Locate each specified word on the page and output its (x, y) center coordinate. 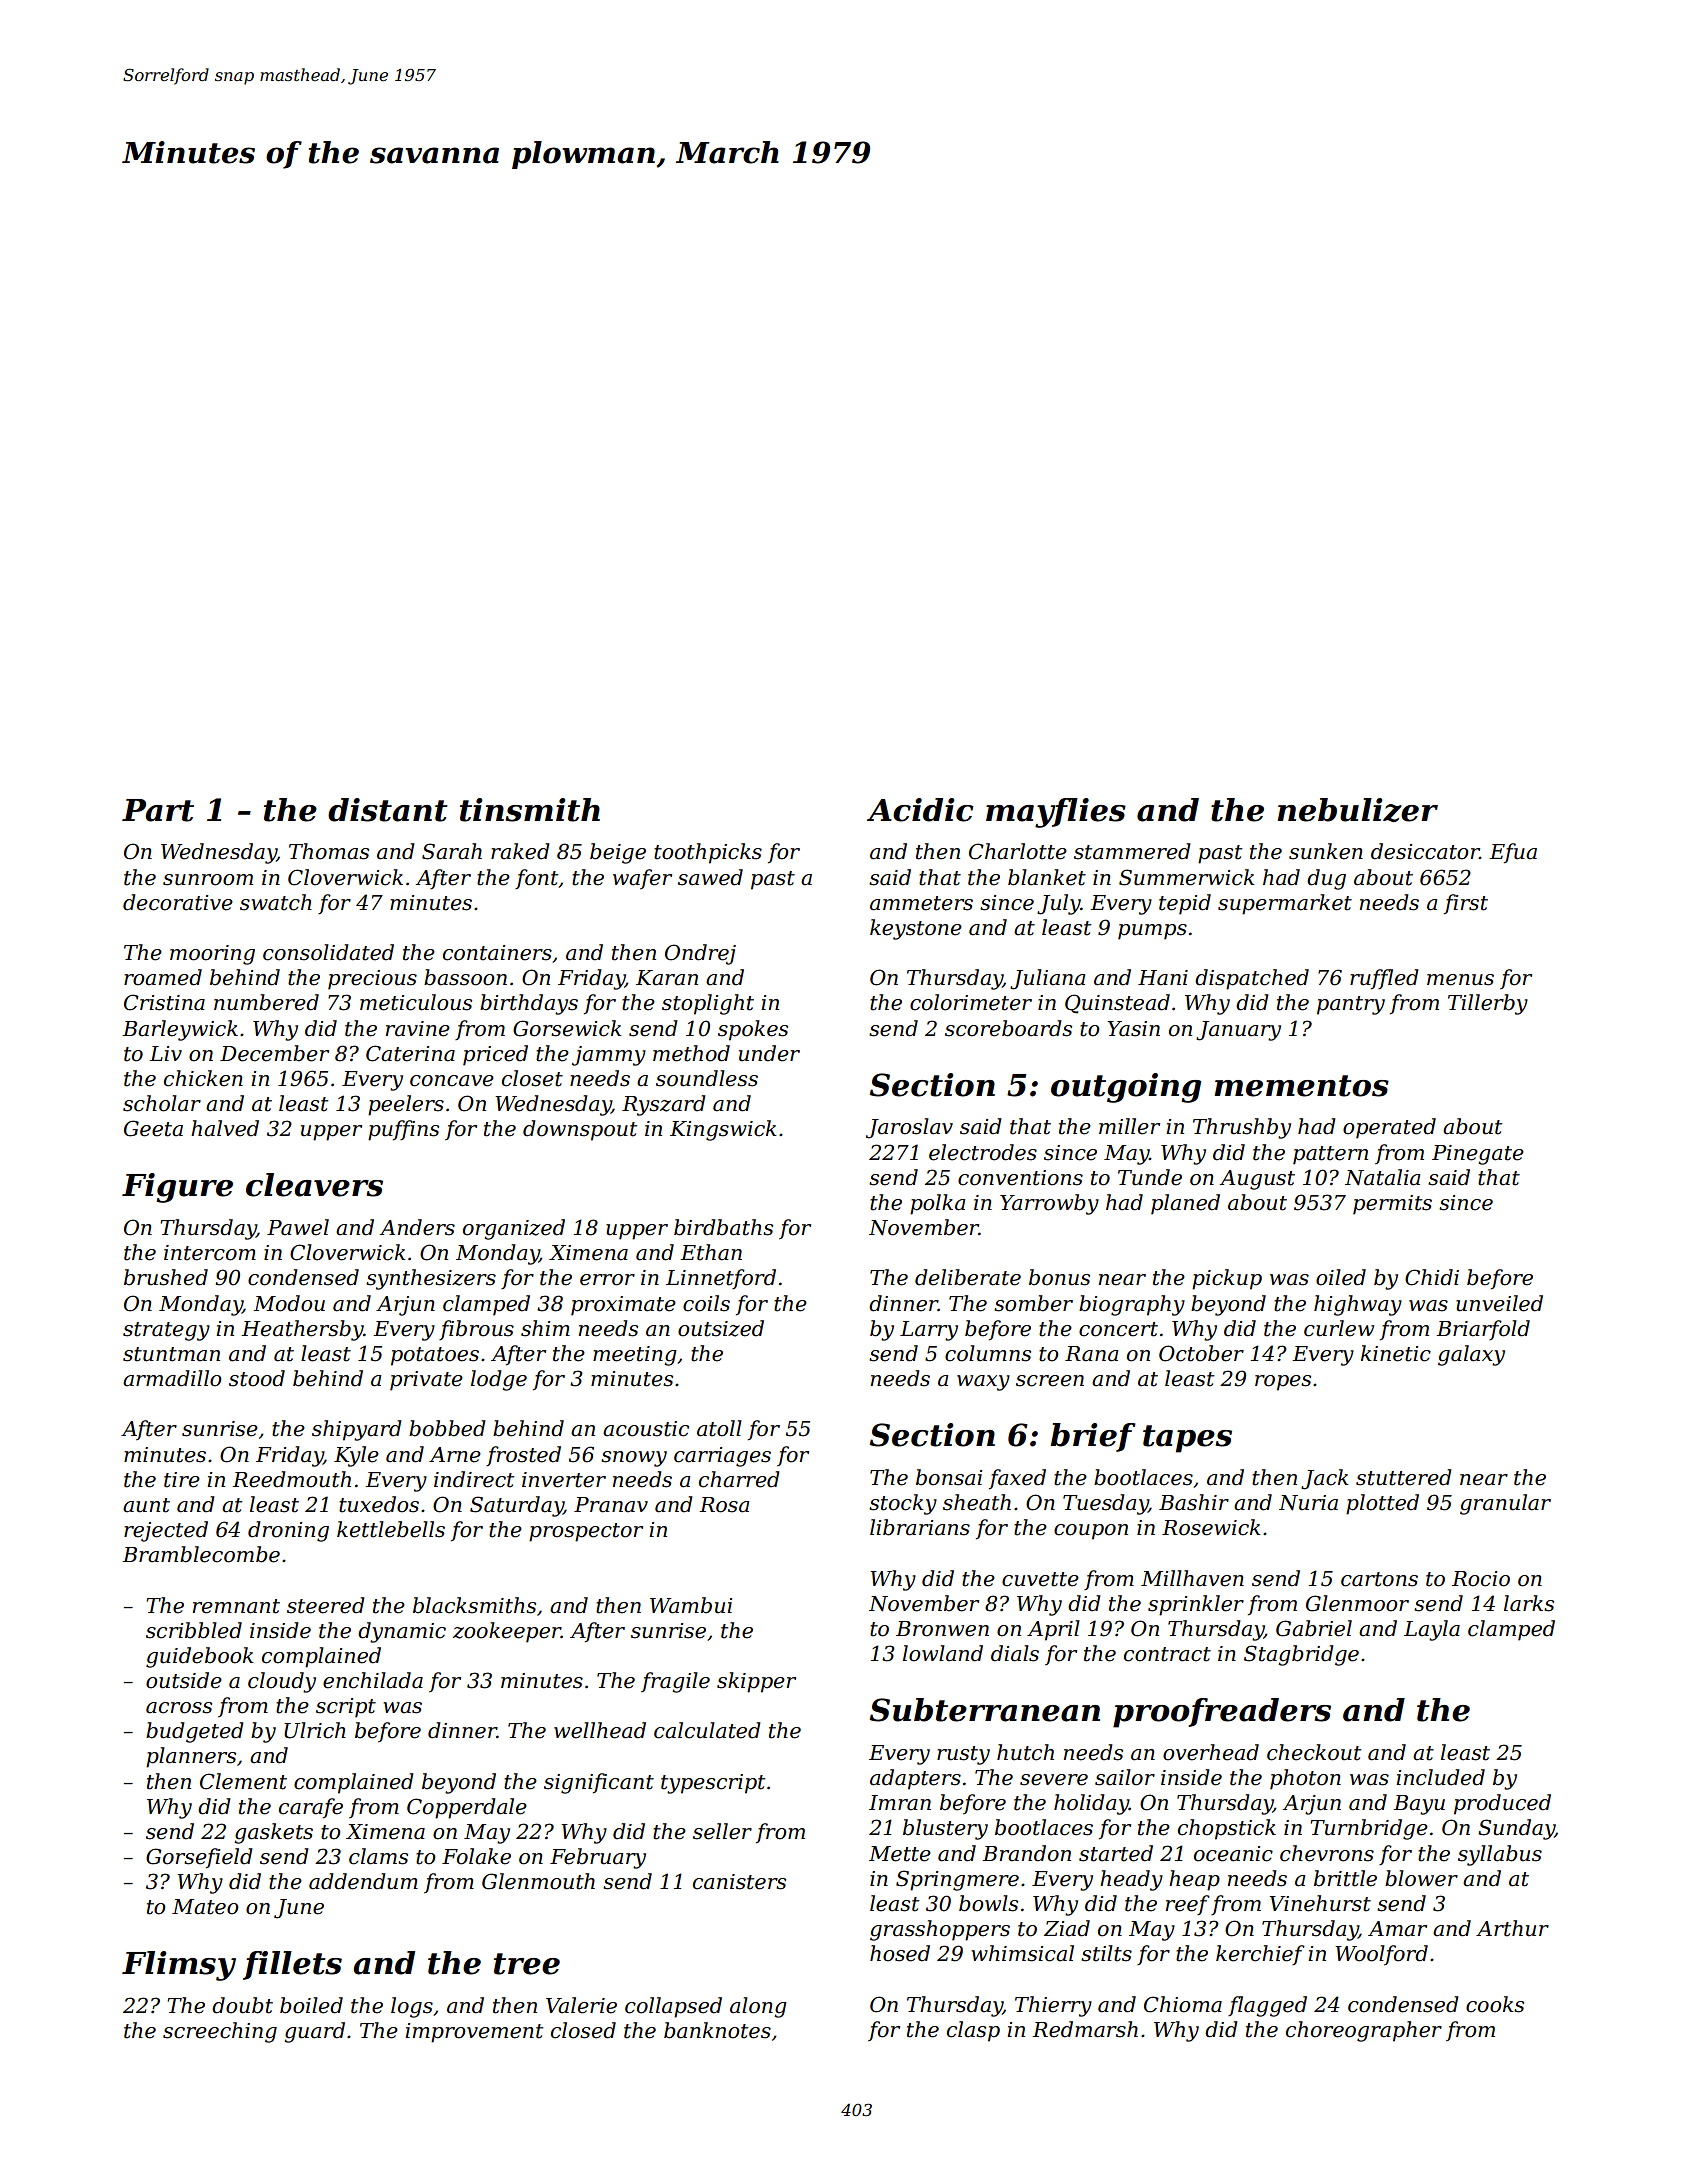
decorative (178, 902)
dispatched (1252, 979)
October (1201, 1353)
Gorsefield (199, 1858)
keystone (916, 929)
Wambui (691, 1605)
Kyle (356, 1456)
